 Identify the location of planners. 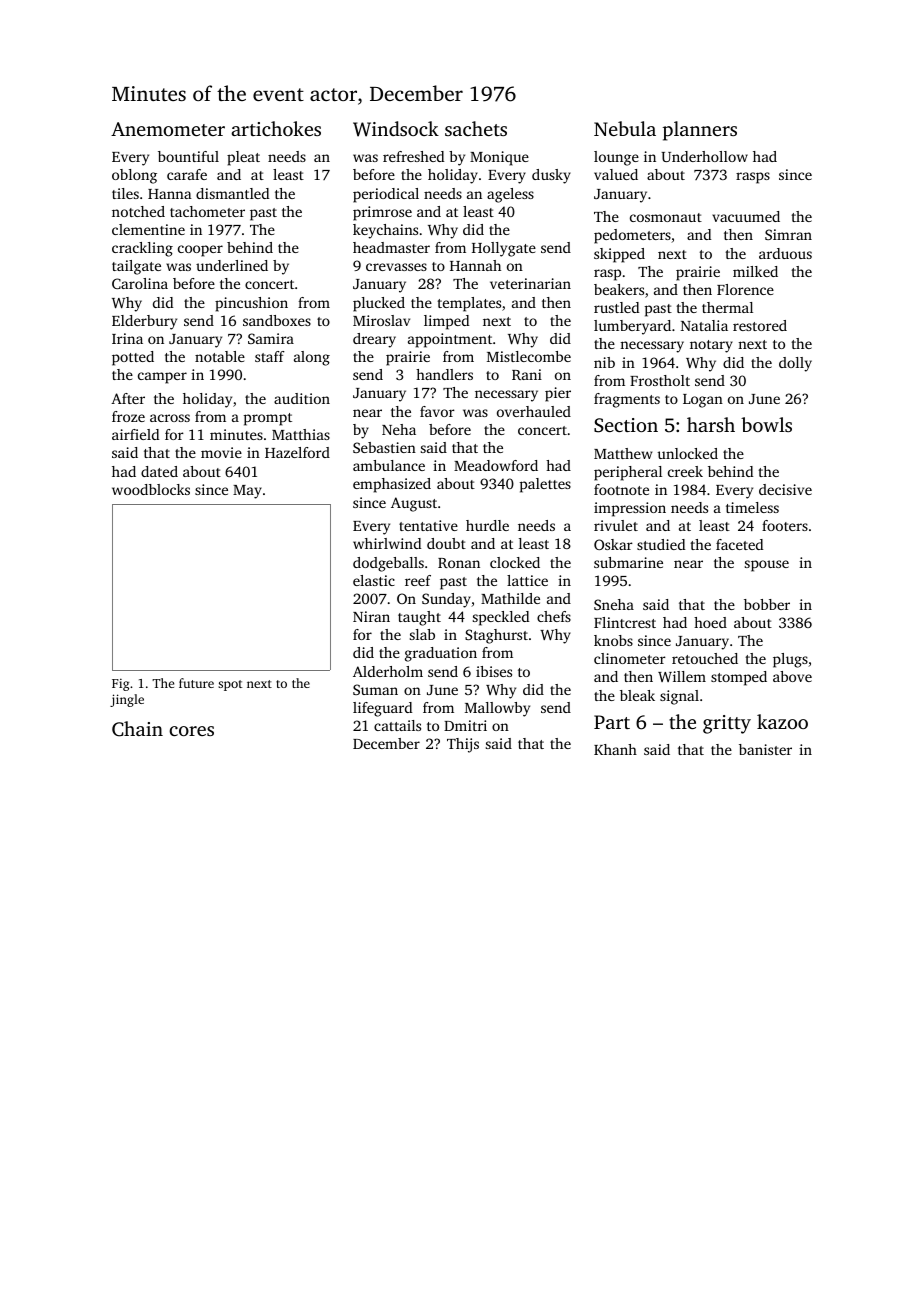
(700, 131).
